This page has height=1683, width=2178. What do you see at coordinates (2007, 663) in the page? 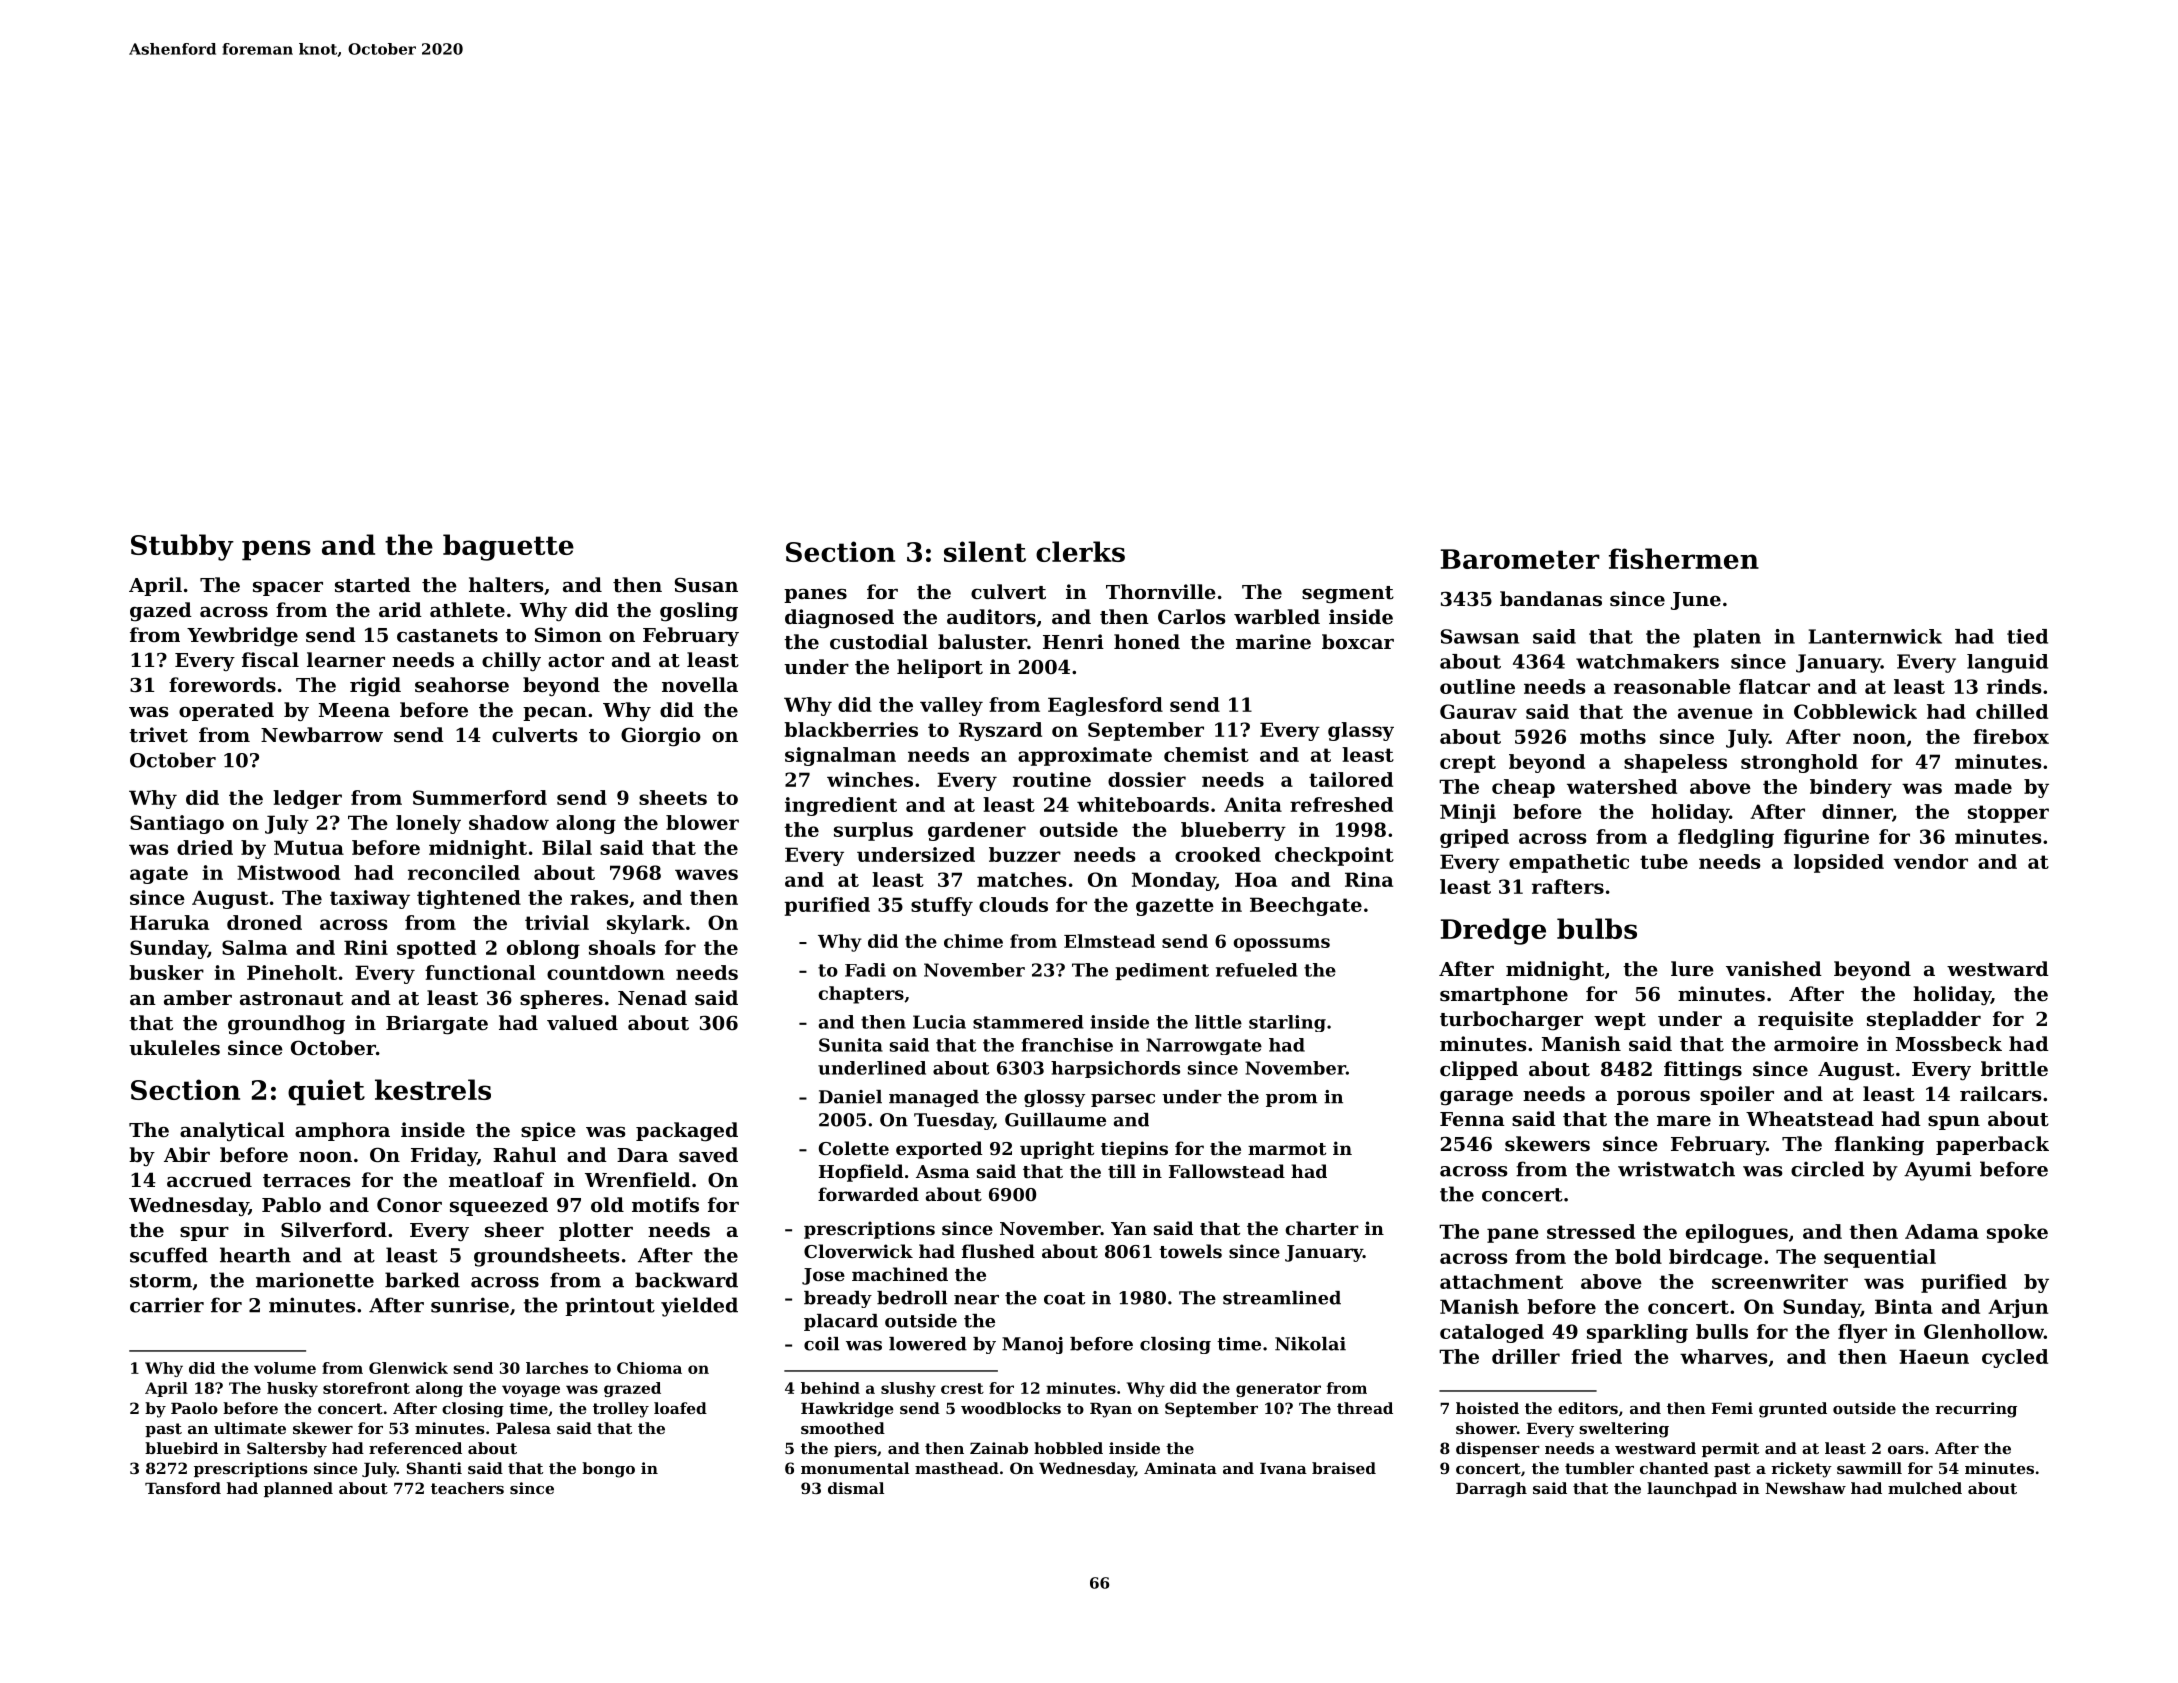
I see `languid` at bounding box center [2007, 663].
